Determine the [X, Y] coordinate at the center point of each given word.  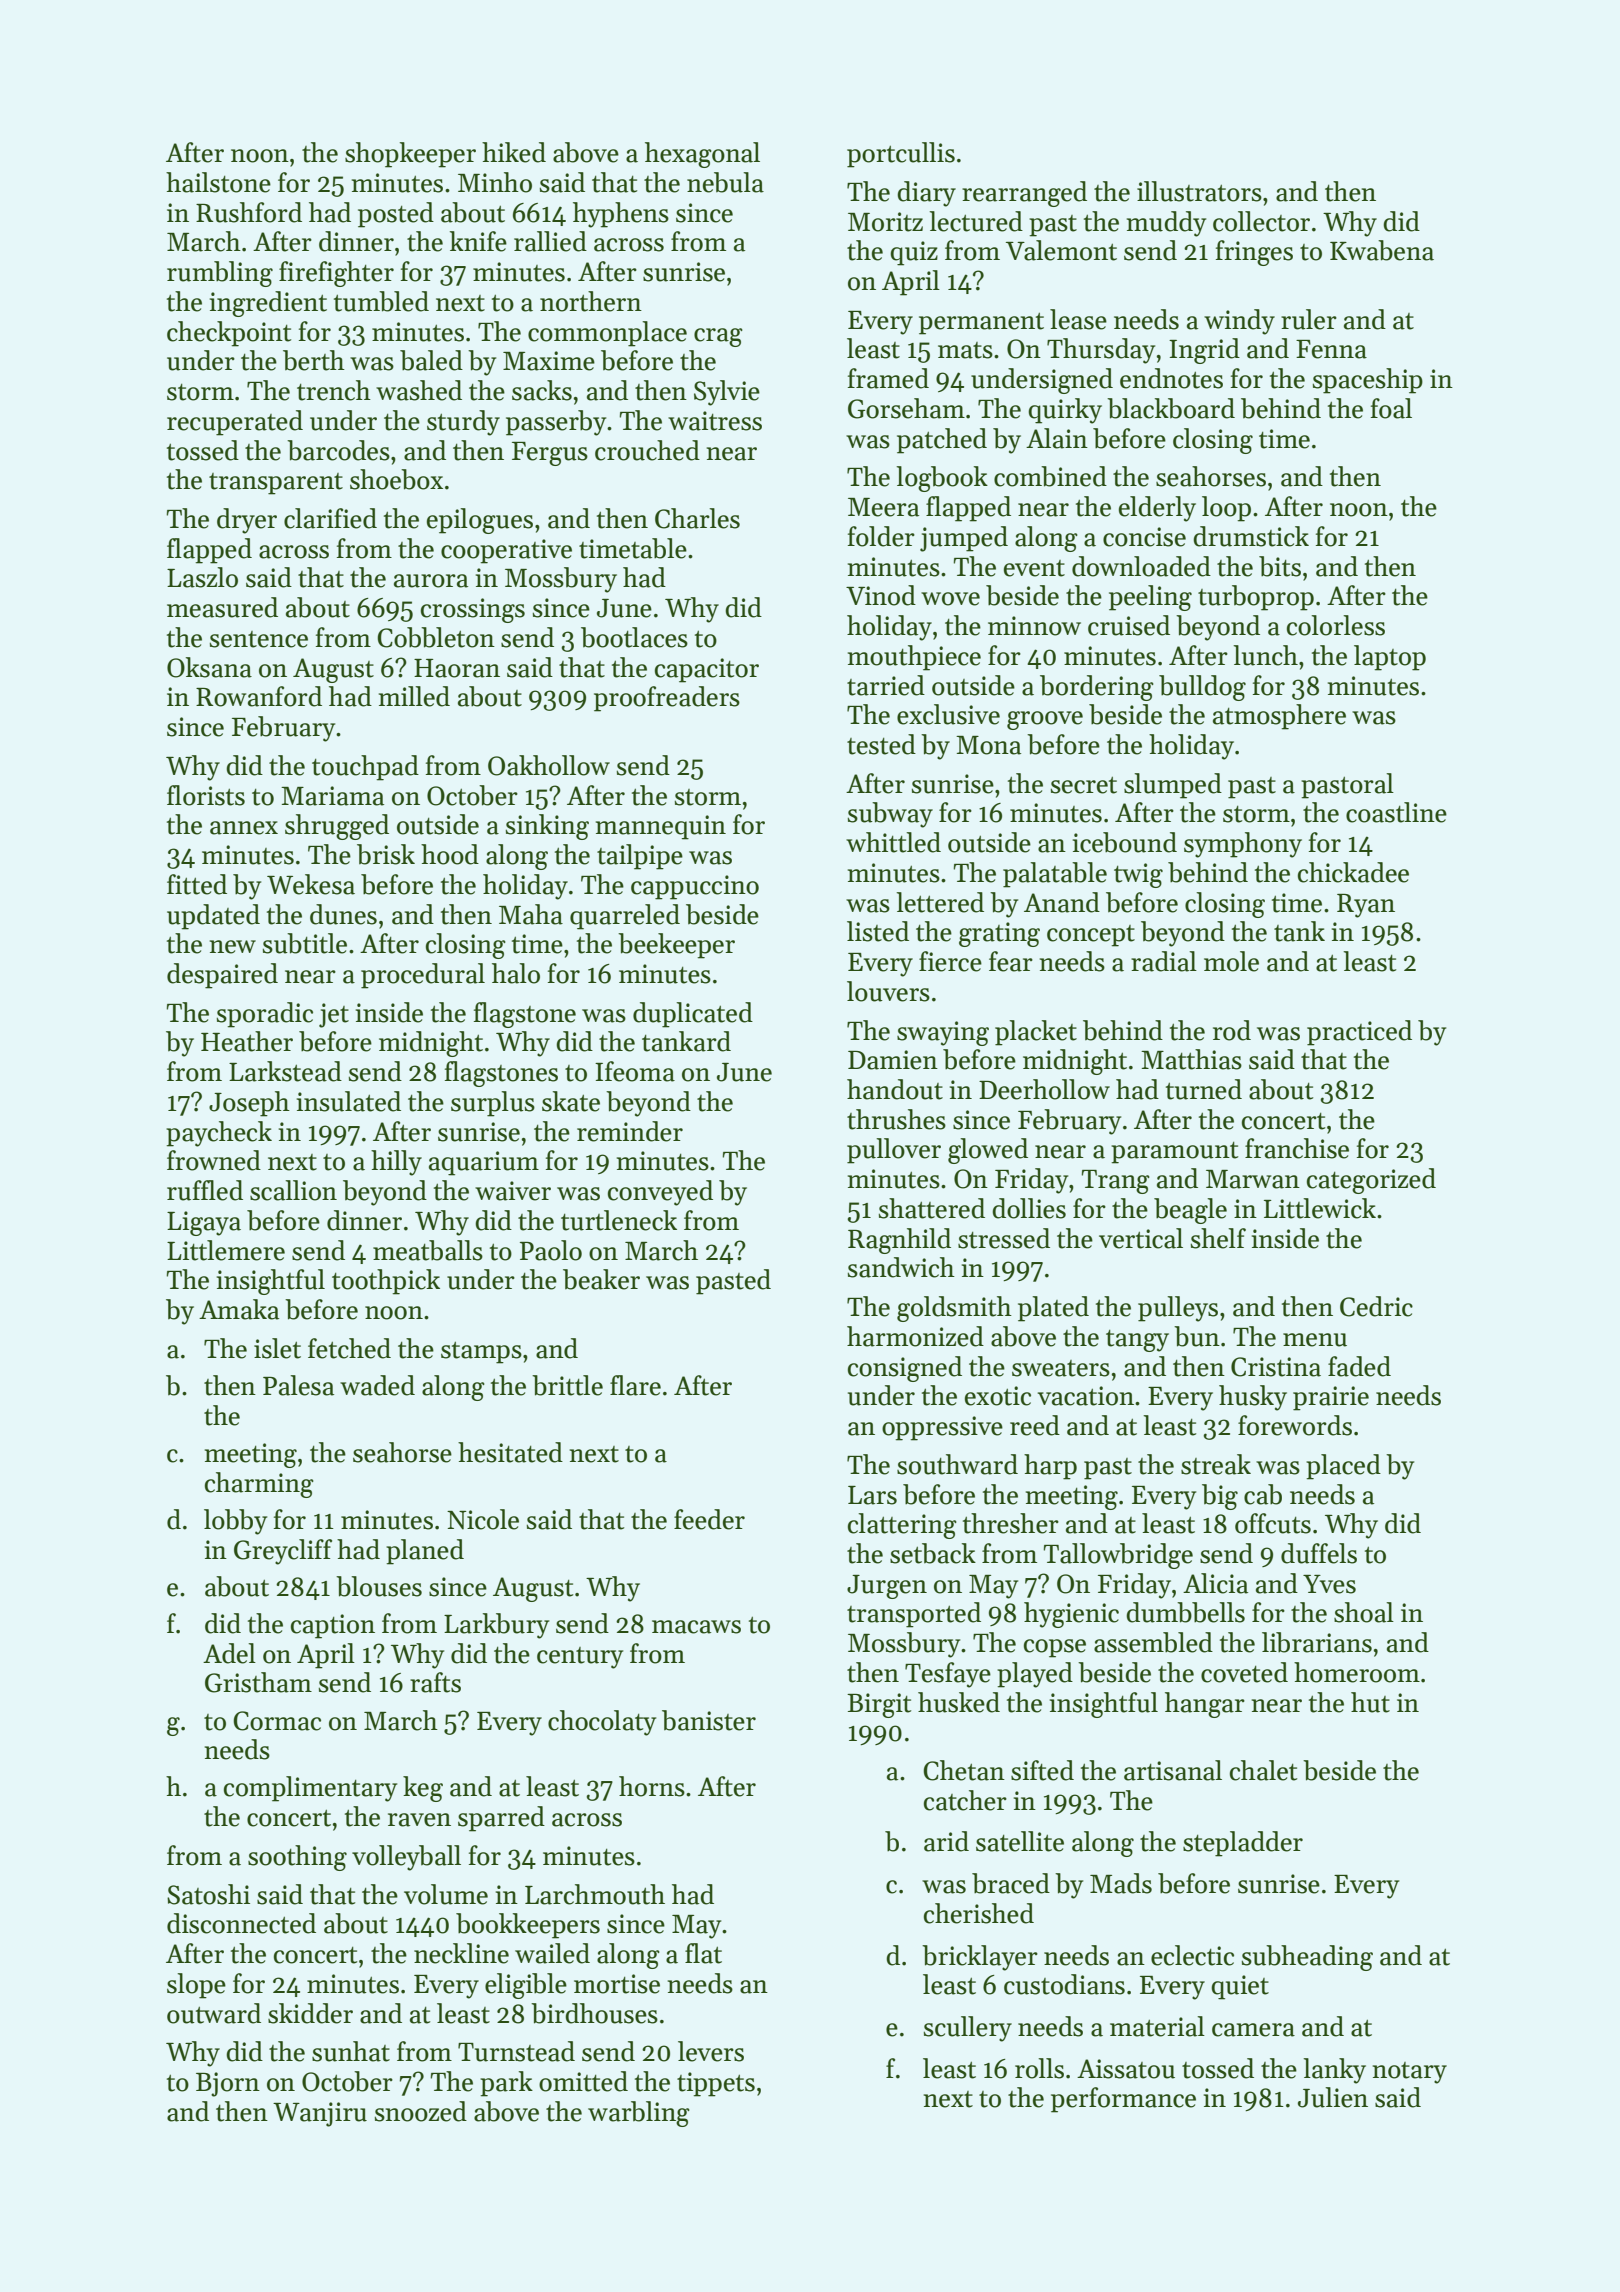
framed [888, 378]
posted [396, 215]
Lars [872, 1495]
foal [1391, 408]
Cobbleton [436, 637]
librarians [1317, 1642]
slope [196, 1986]
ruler [1309, 319]
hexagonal [702, 155]
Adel [229, 1653]
